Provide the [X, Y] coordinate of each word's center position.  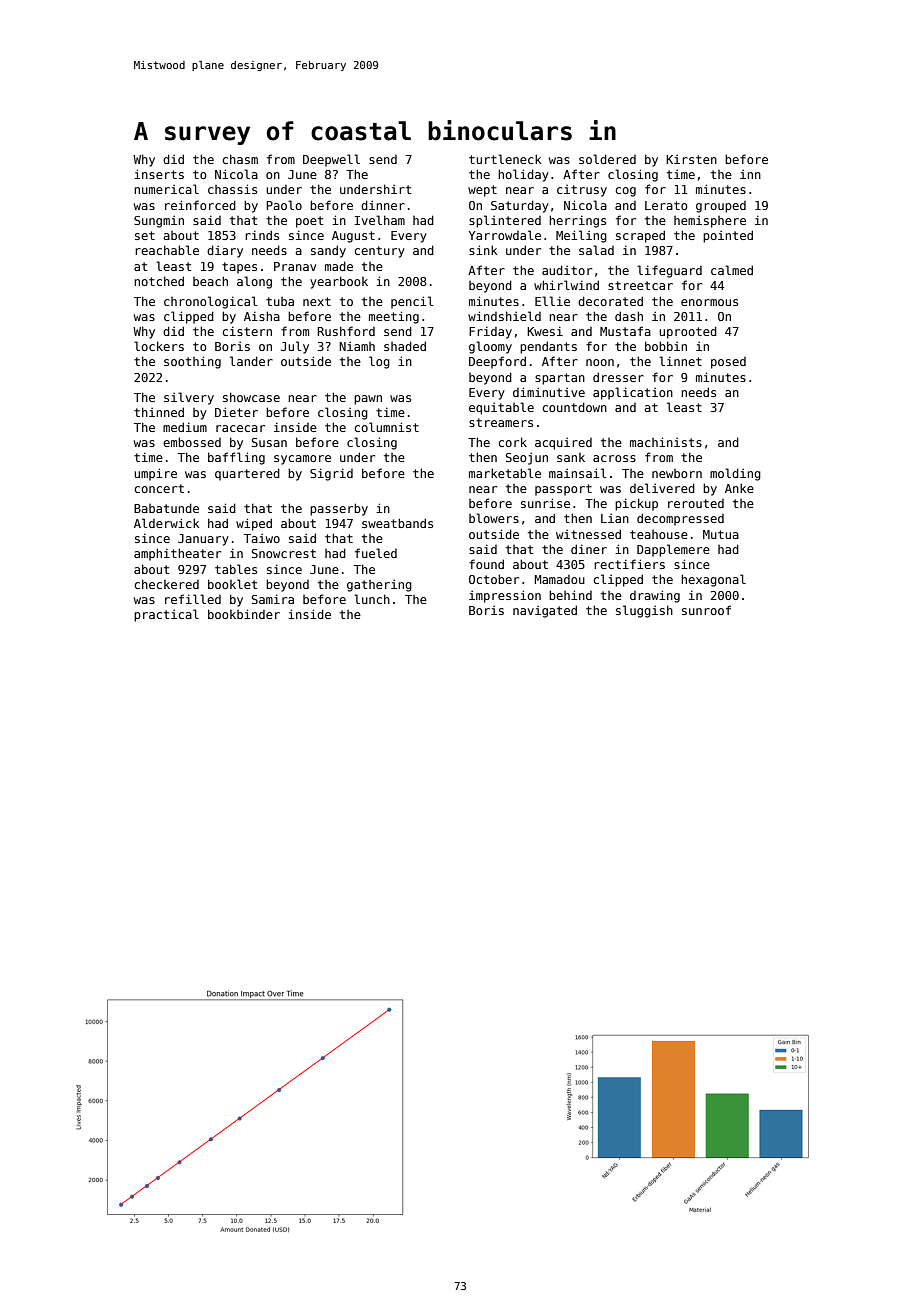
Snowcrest [283, 553]
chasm [240, 159]
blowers [494, 518]
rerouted [696, 503]
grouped [721, 207]
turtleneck [505, 159]
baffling [236, 458]
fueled [376, 553]
